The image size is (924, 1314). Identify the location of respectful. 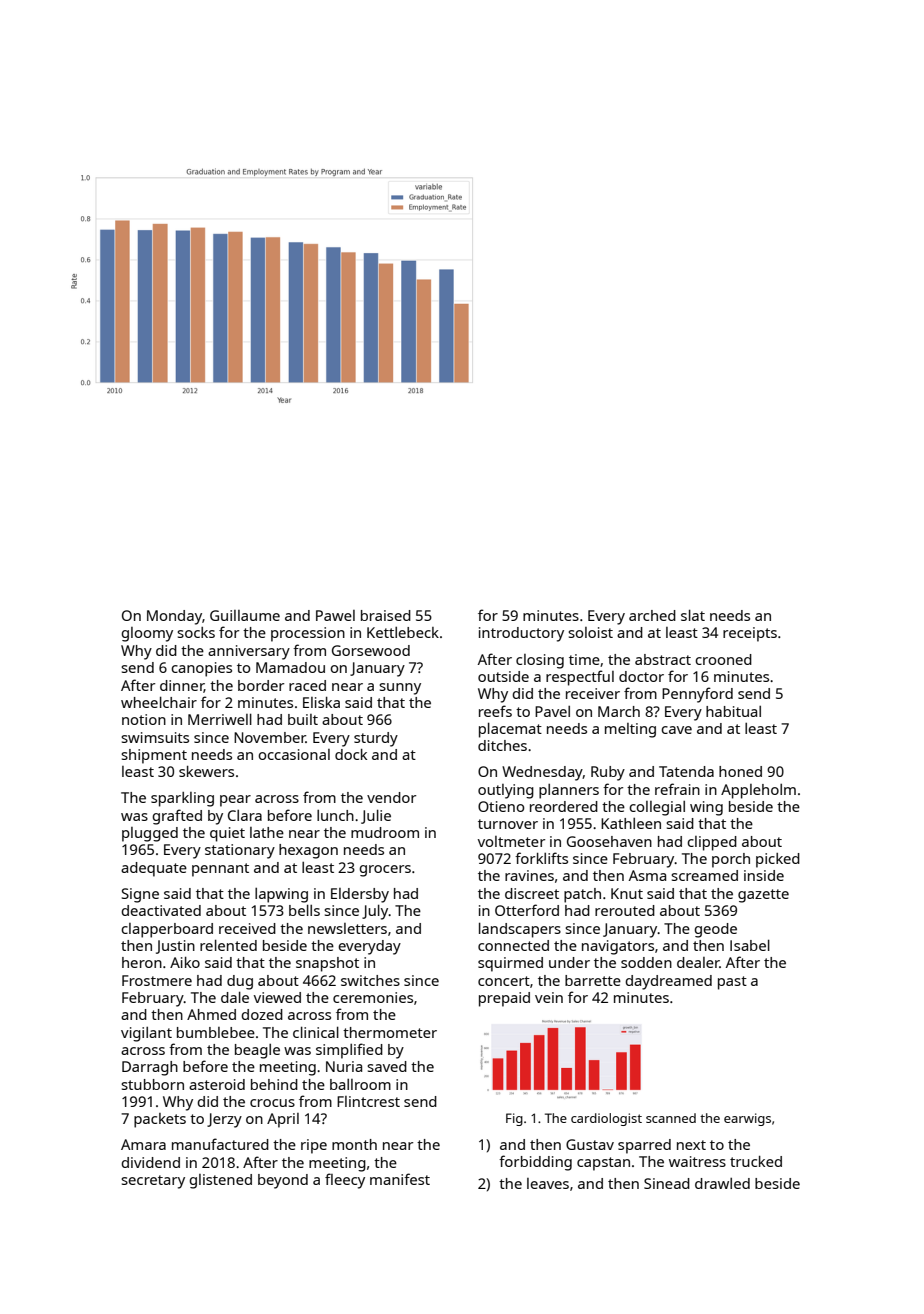
(580, 678).
